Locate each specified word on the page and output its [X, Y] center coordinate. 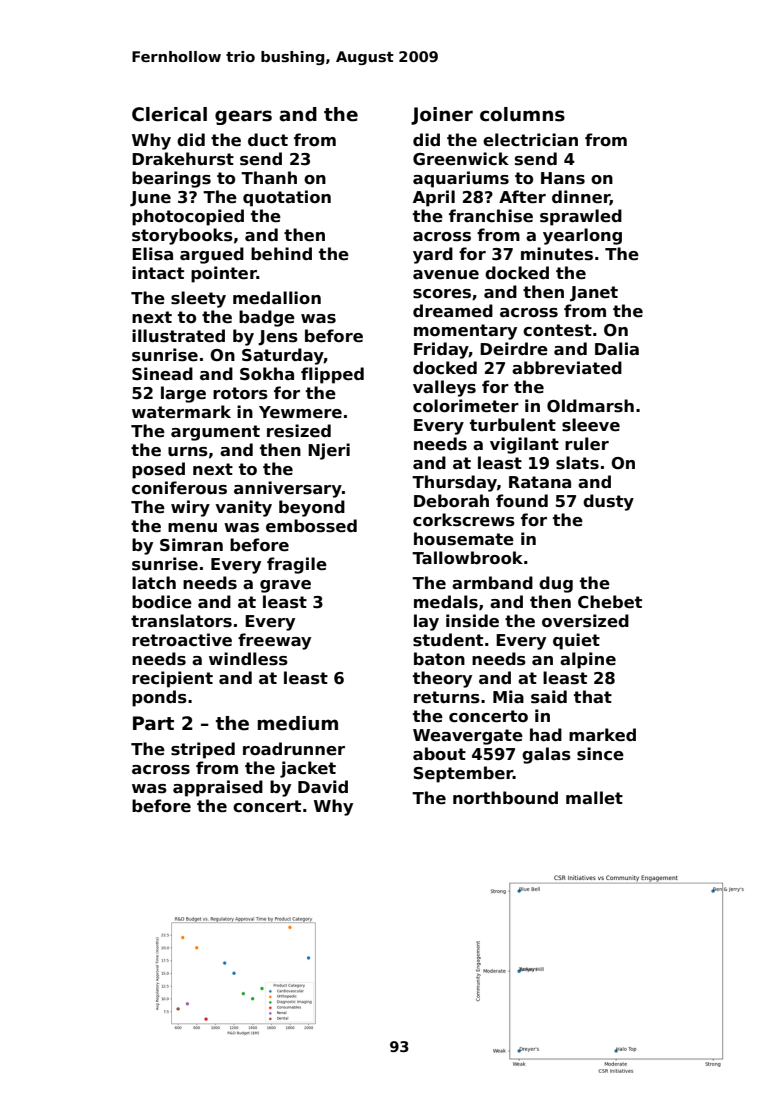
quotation [287, 198]
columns [522, 114]
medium [298, 723]
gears [243, 117]
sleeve [591, 425]
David [323, 787]
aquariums [461, 179]
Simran [191, 544]
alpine [588, 660]
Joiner [442, 116]
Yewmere [300, 412]
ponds [159, 698]
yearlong [582, 236]
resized [299, 431]
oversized [585, 621]
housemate [464, 539]
